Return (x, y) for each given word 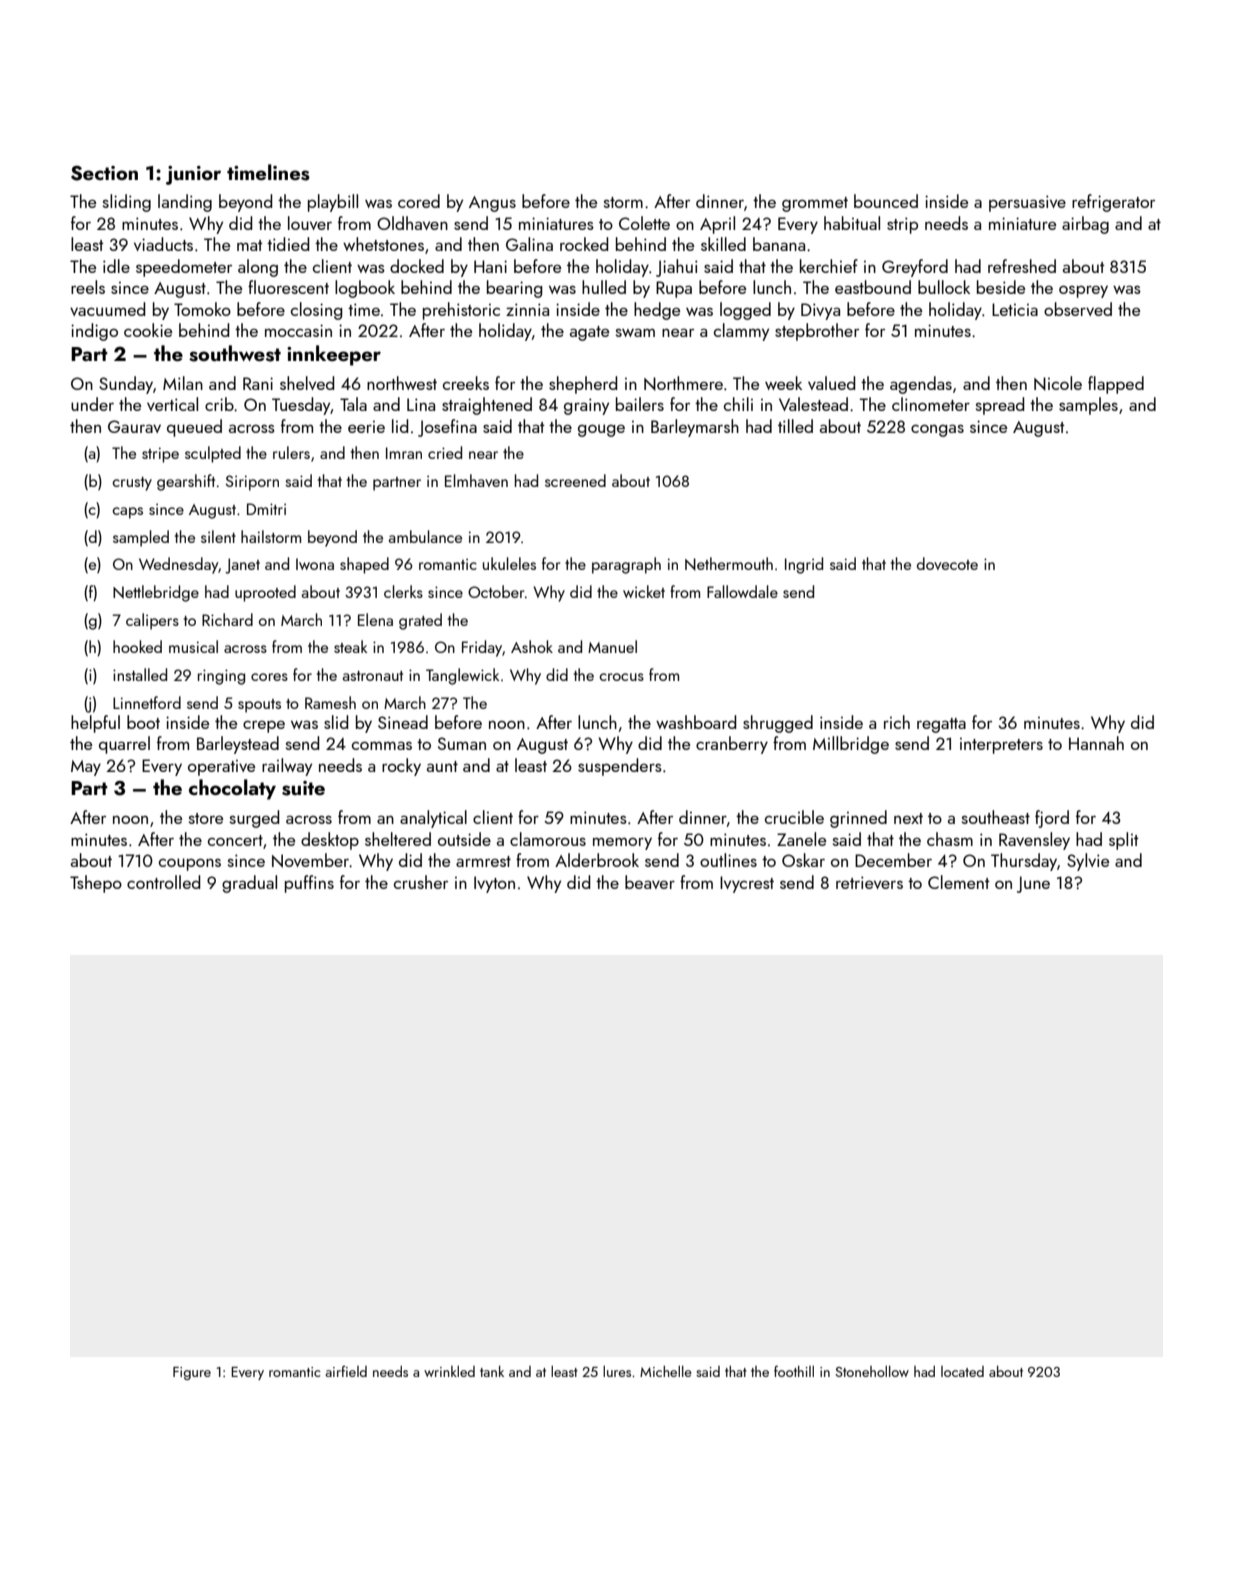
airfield (346, 1371)
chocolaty (232, 789)
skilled (723, 244)
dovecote (947, 563)
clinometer (931, 404)
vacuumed (107, 309)
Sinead (403, 722)
